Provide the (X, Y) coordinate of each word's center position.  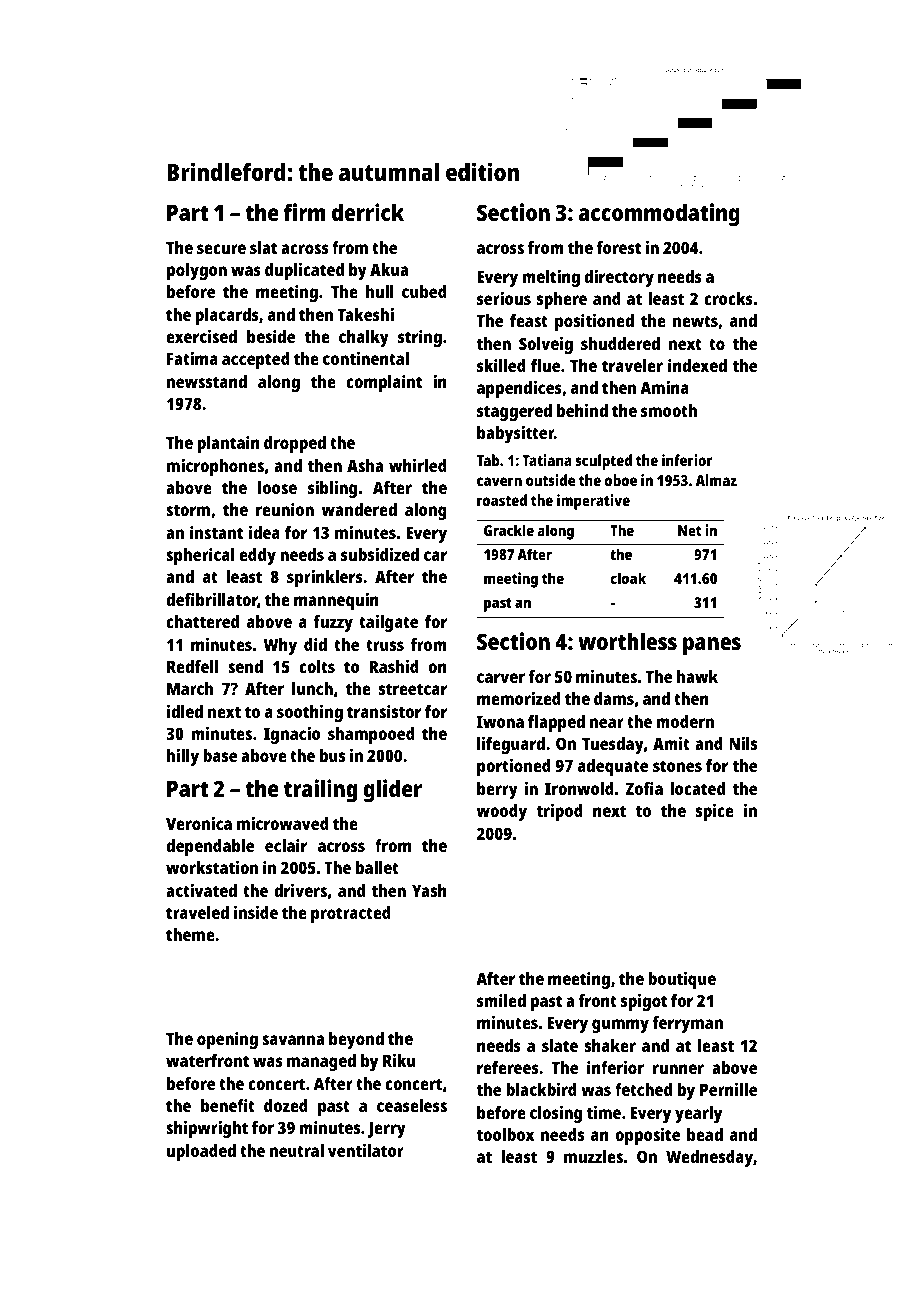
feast (529, 320)
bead (705, 1134)
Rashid (394, 666)
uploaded (201, 1152)
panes (712, 646)
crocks (728, 298)
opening (227, 1040)
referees (508, 1067)
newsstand (207, 381)
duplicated (304, 271)
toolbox (505, 1134)
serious (504, 298)
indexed (697, 365)
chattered (202, 621)
